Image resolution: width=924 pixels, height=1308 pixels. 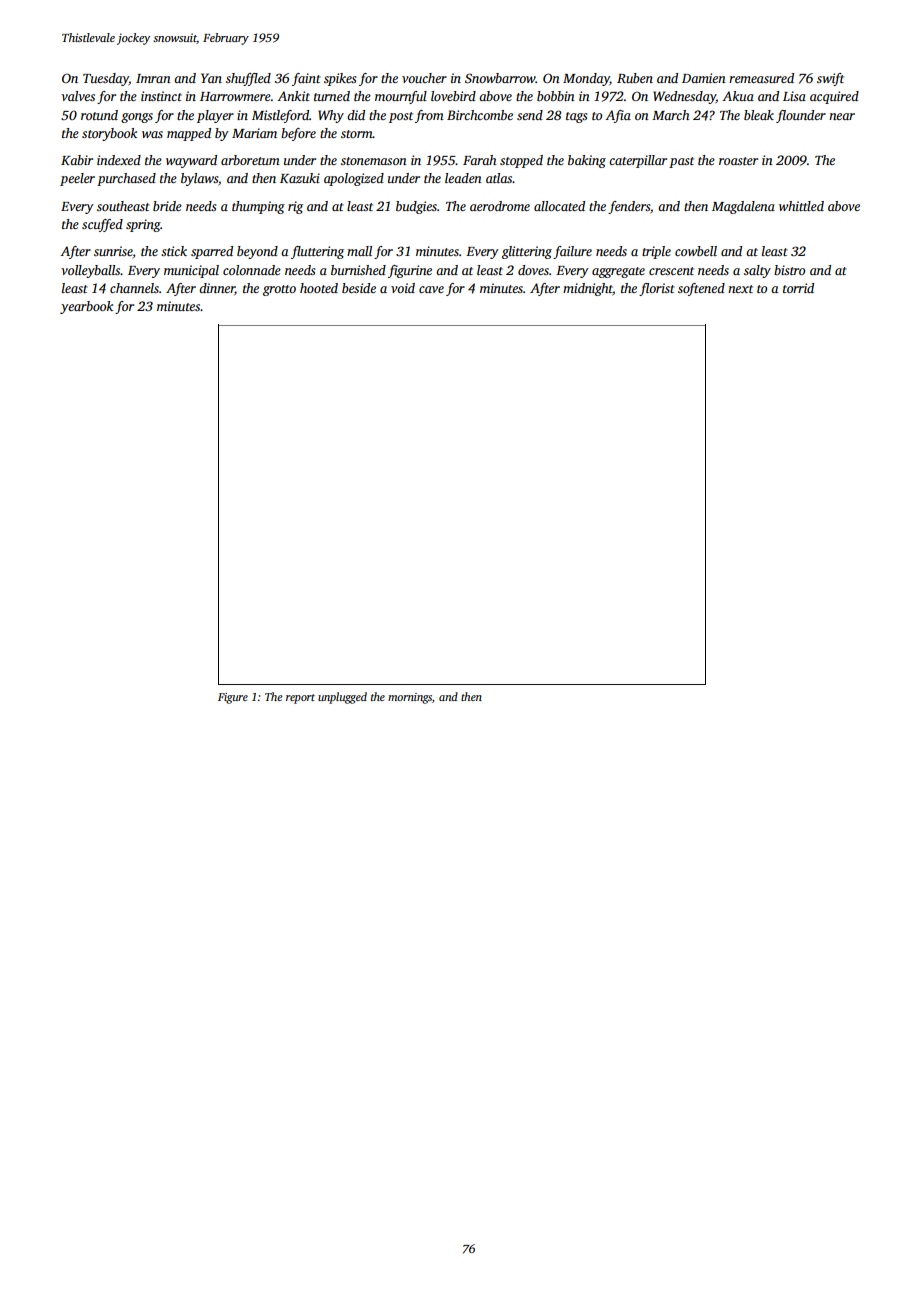 What do you see at coordinates (300, 699) in the image?
I see `report` at bounding box center [300, 699].
